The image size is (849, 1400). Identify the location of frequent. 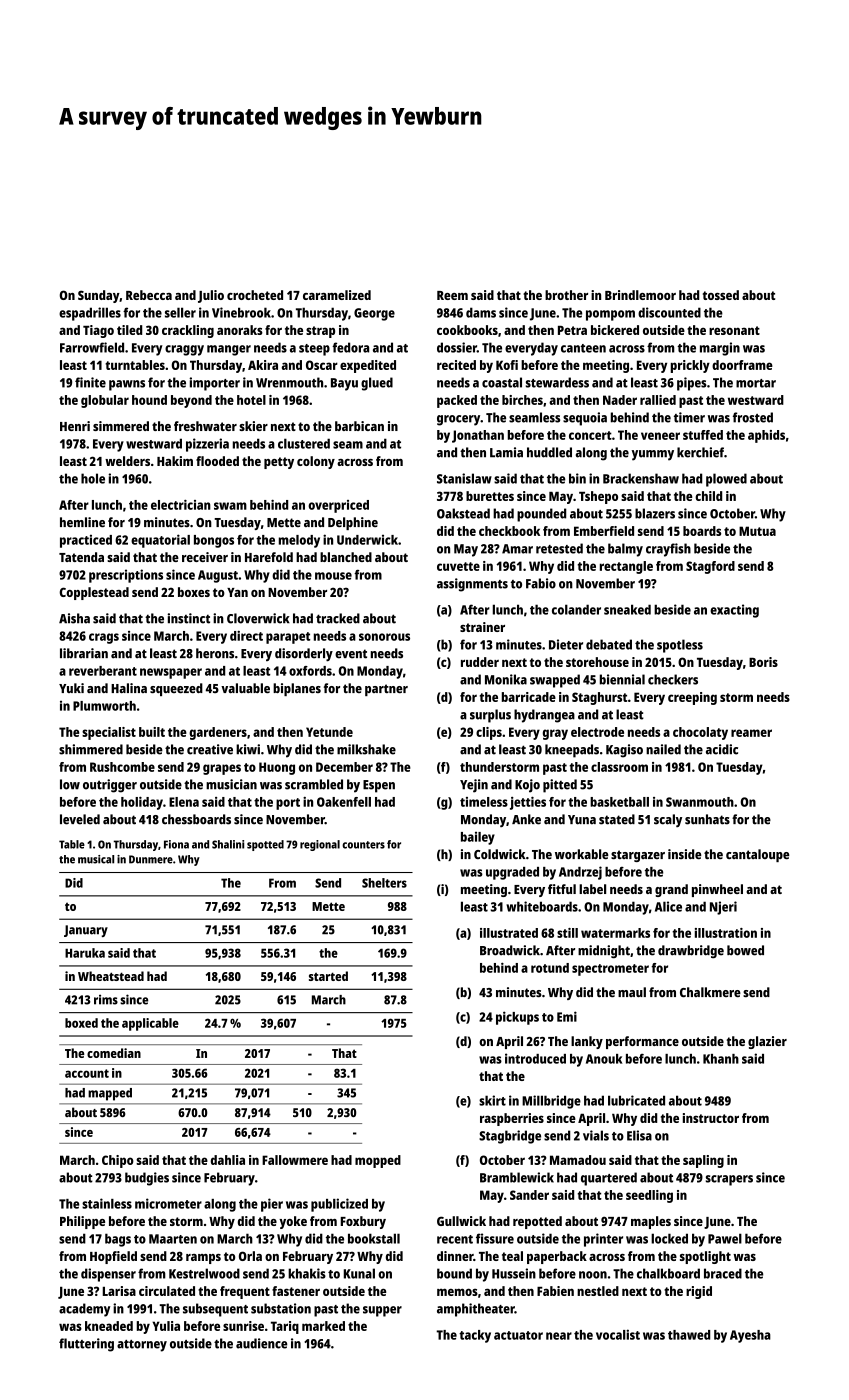
(245, 1292).
